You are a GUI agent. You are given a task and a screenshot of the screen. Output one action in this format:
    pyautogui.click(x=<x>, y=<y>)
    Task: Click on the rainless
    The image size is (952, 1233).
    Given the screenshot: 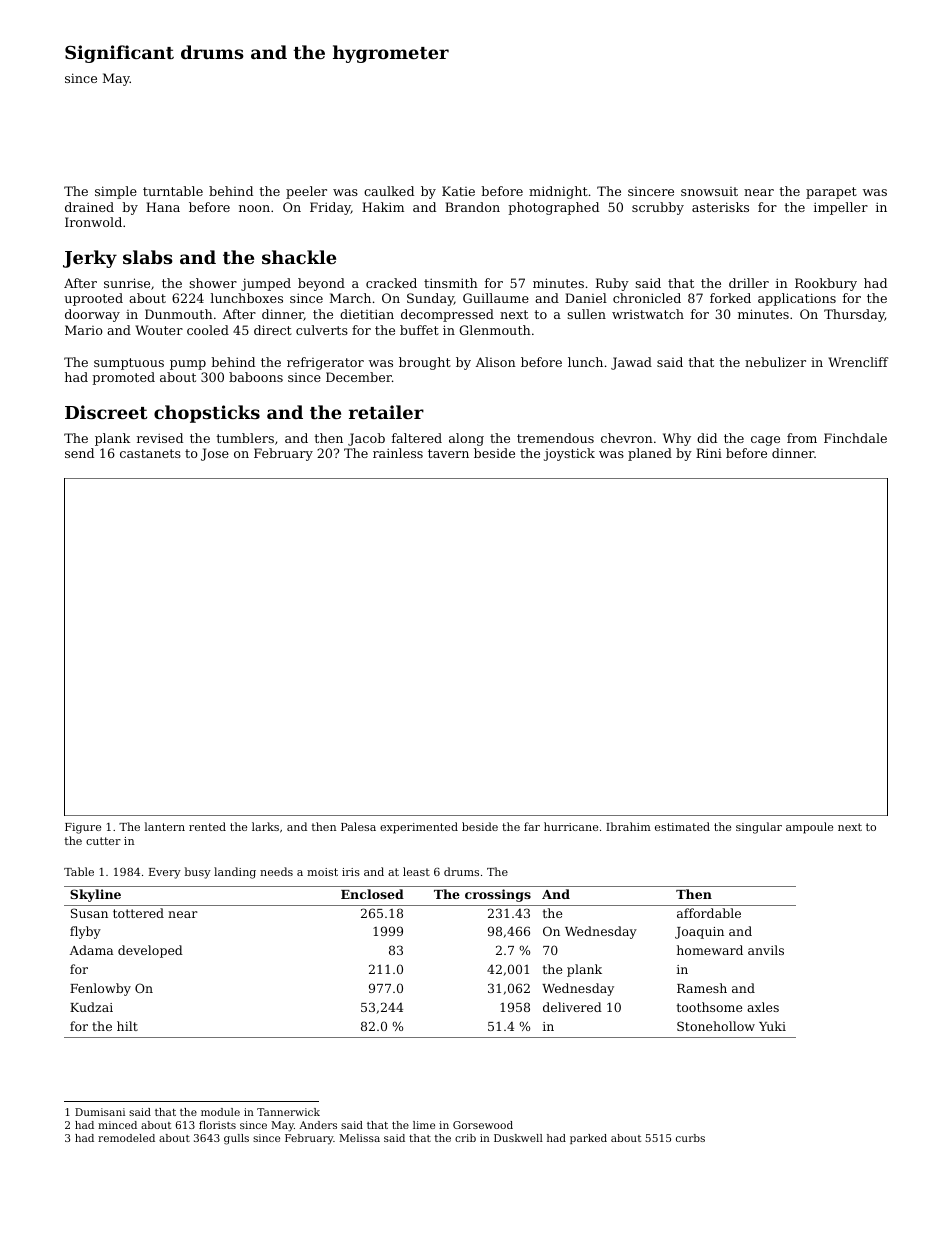 What is the action you would take?
    pyautogui.click(x=398, y=453)
